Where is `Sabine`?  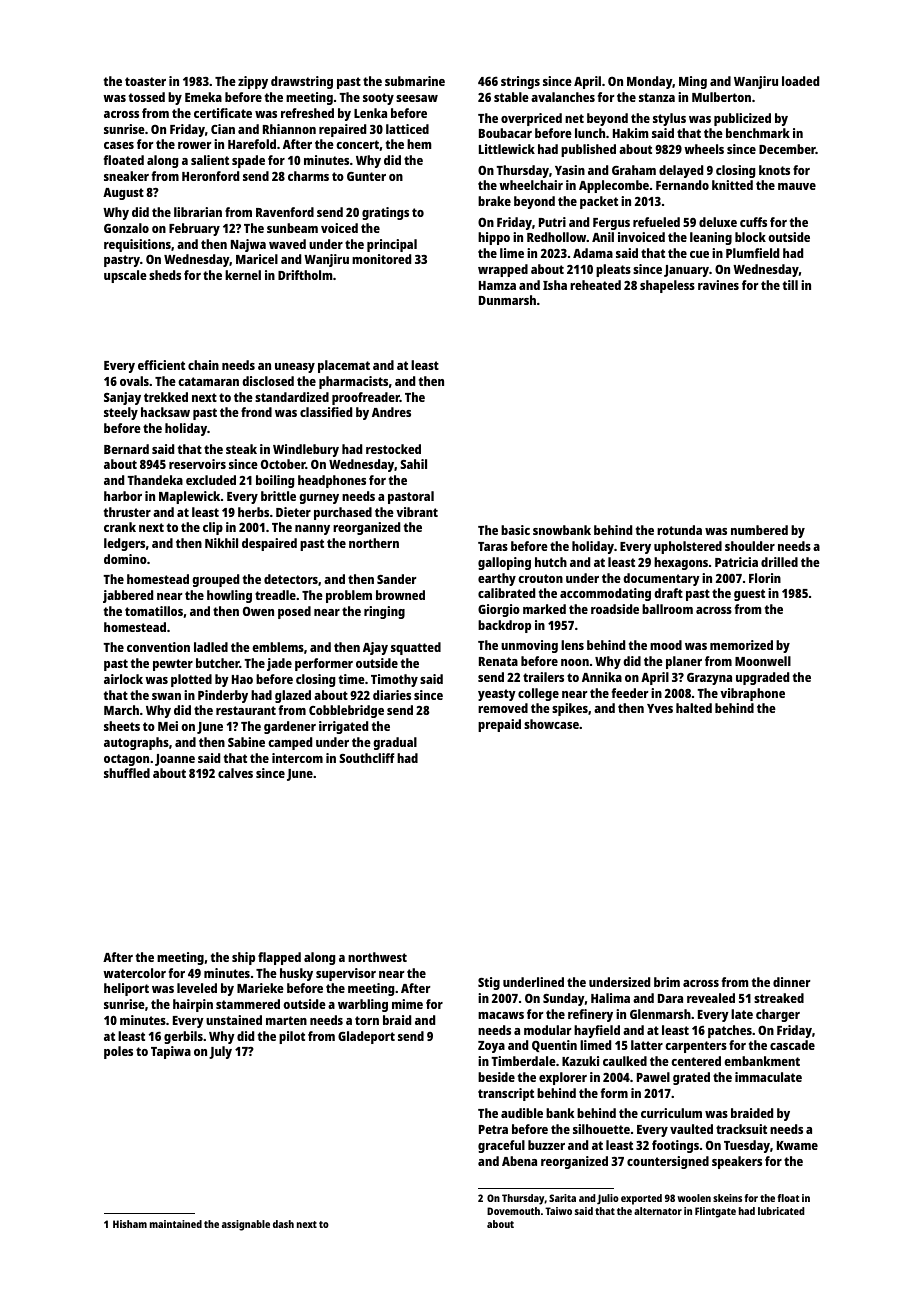
Sabine is located at coordinates (246, 742).
